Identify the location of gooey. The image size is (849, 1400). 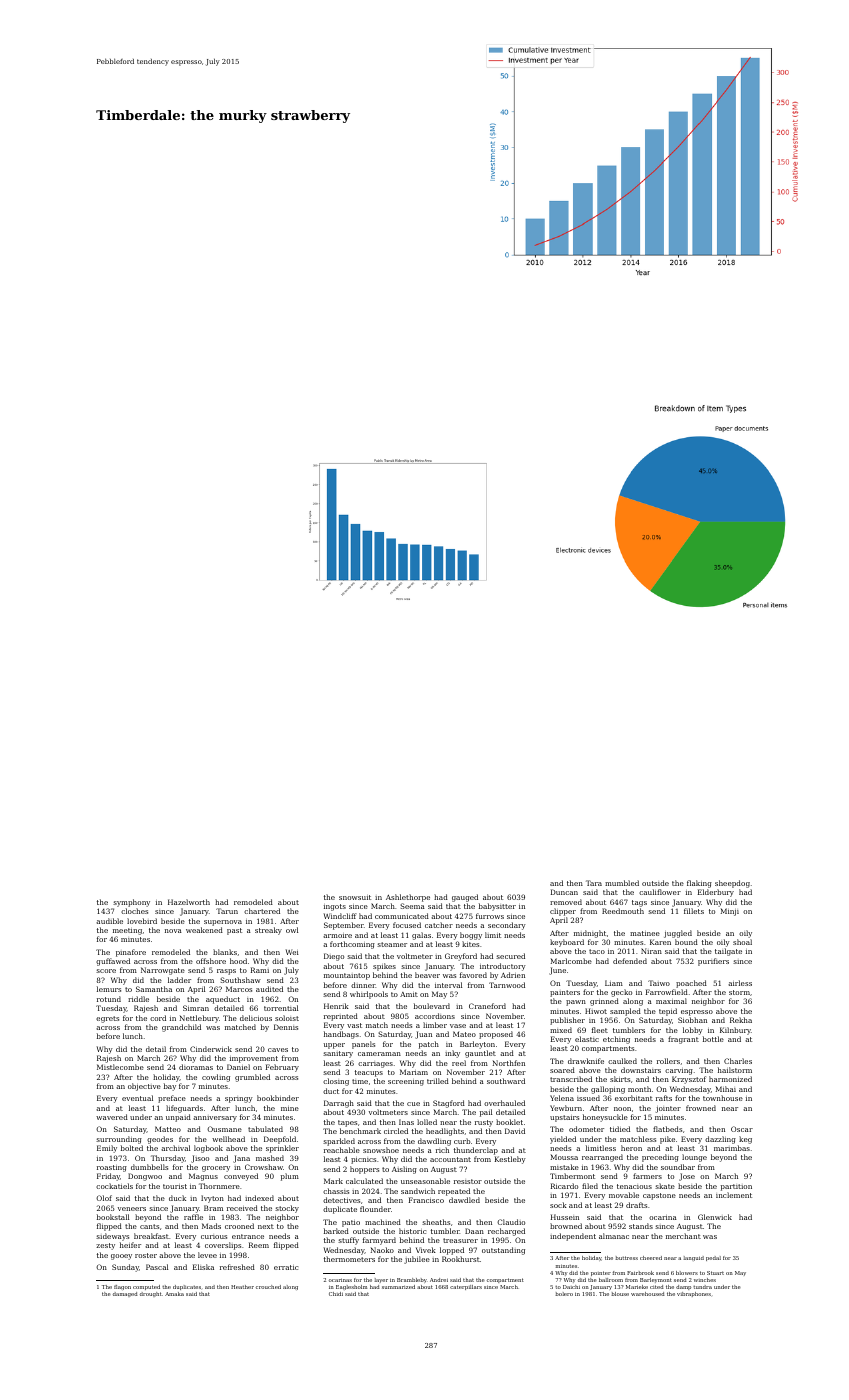
(121, 1257).
